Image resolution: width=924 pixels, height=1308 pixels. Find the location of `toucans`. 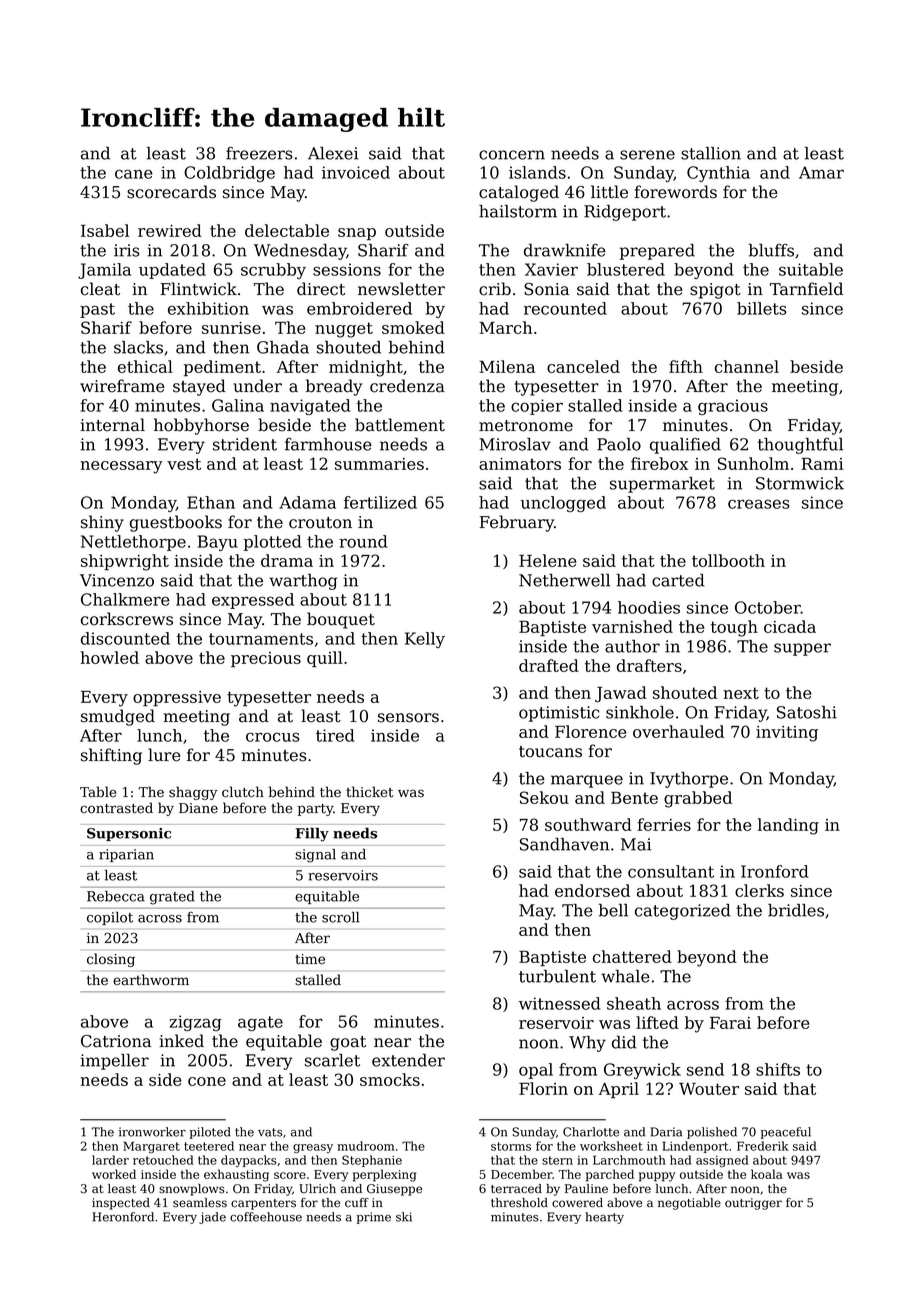

toucans is located at coordinates (550, 752).
